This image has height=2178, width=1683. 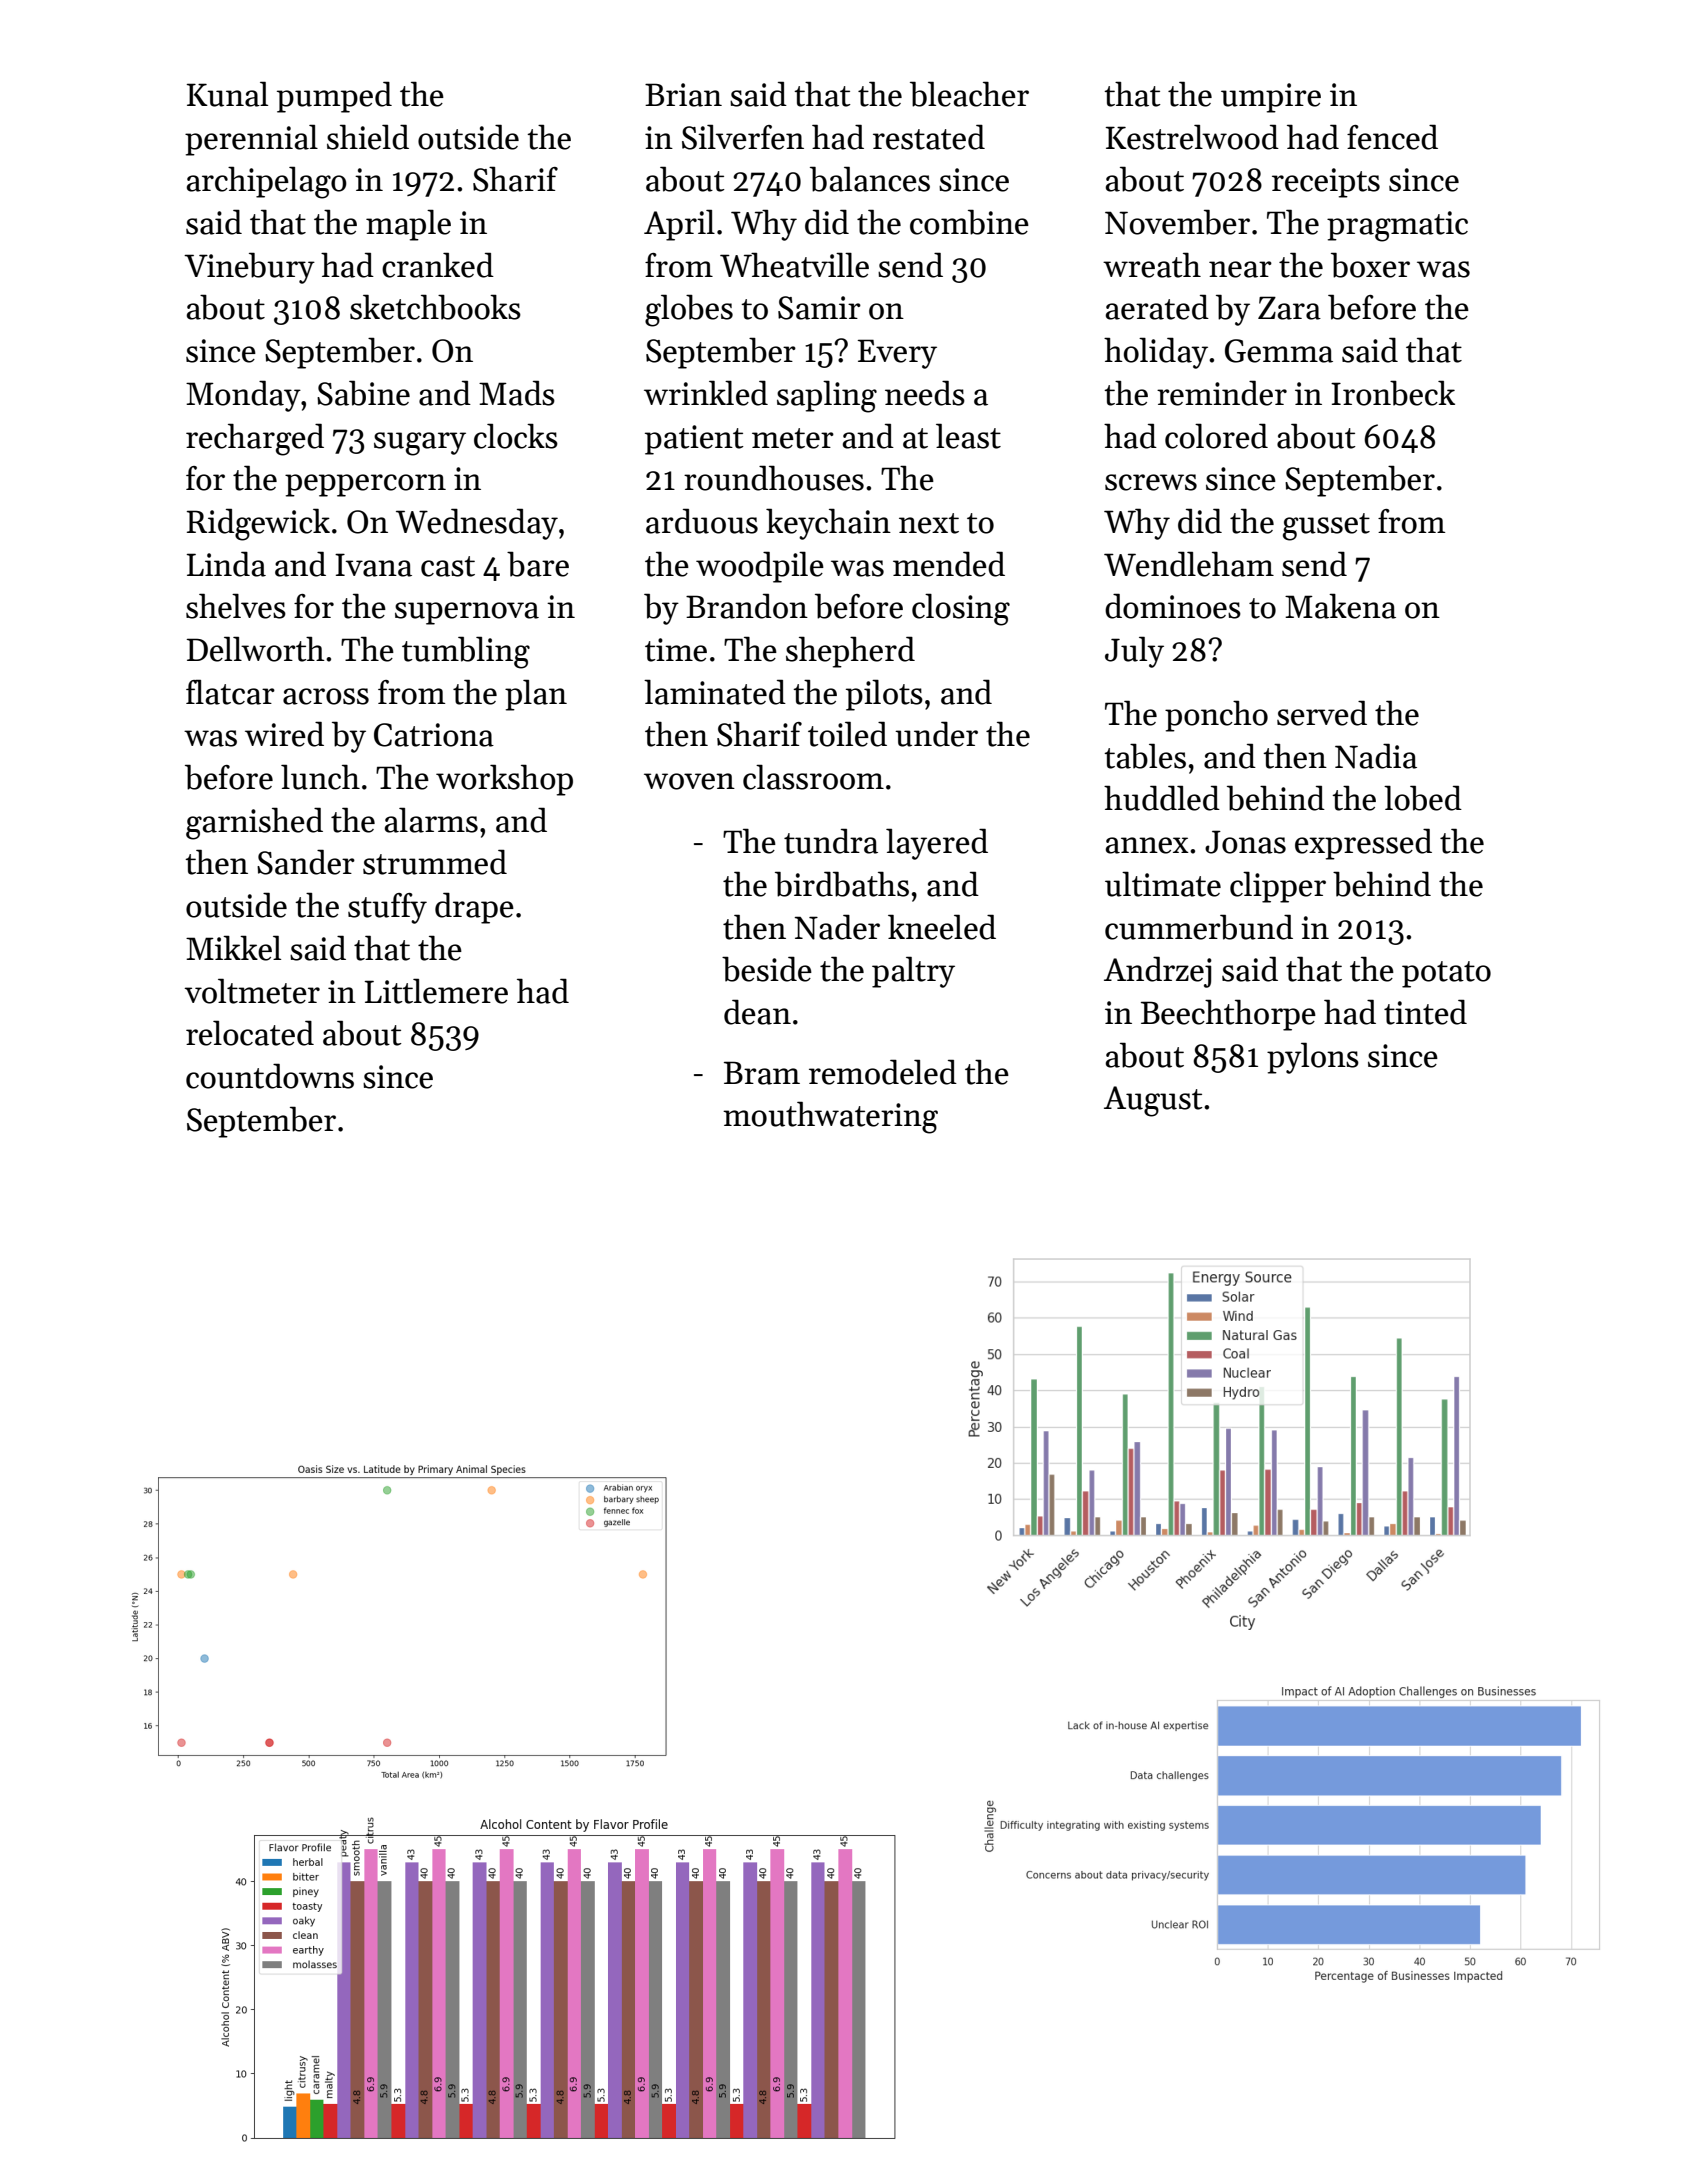 I want to click on potato, so click(x=1446, y=974).
